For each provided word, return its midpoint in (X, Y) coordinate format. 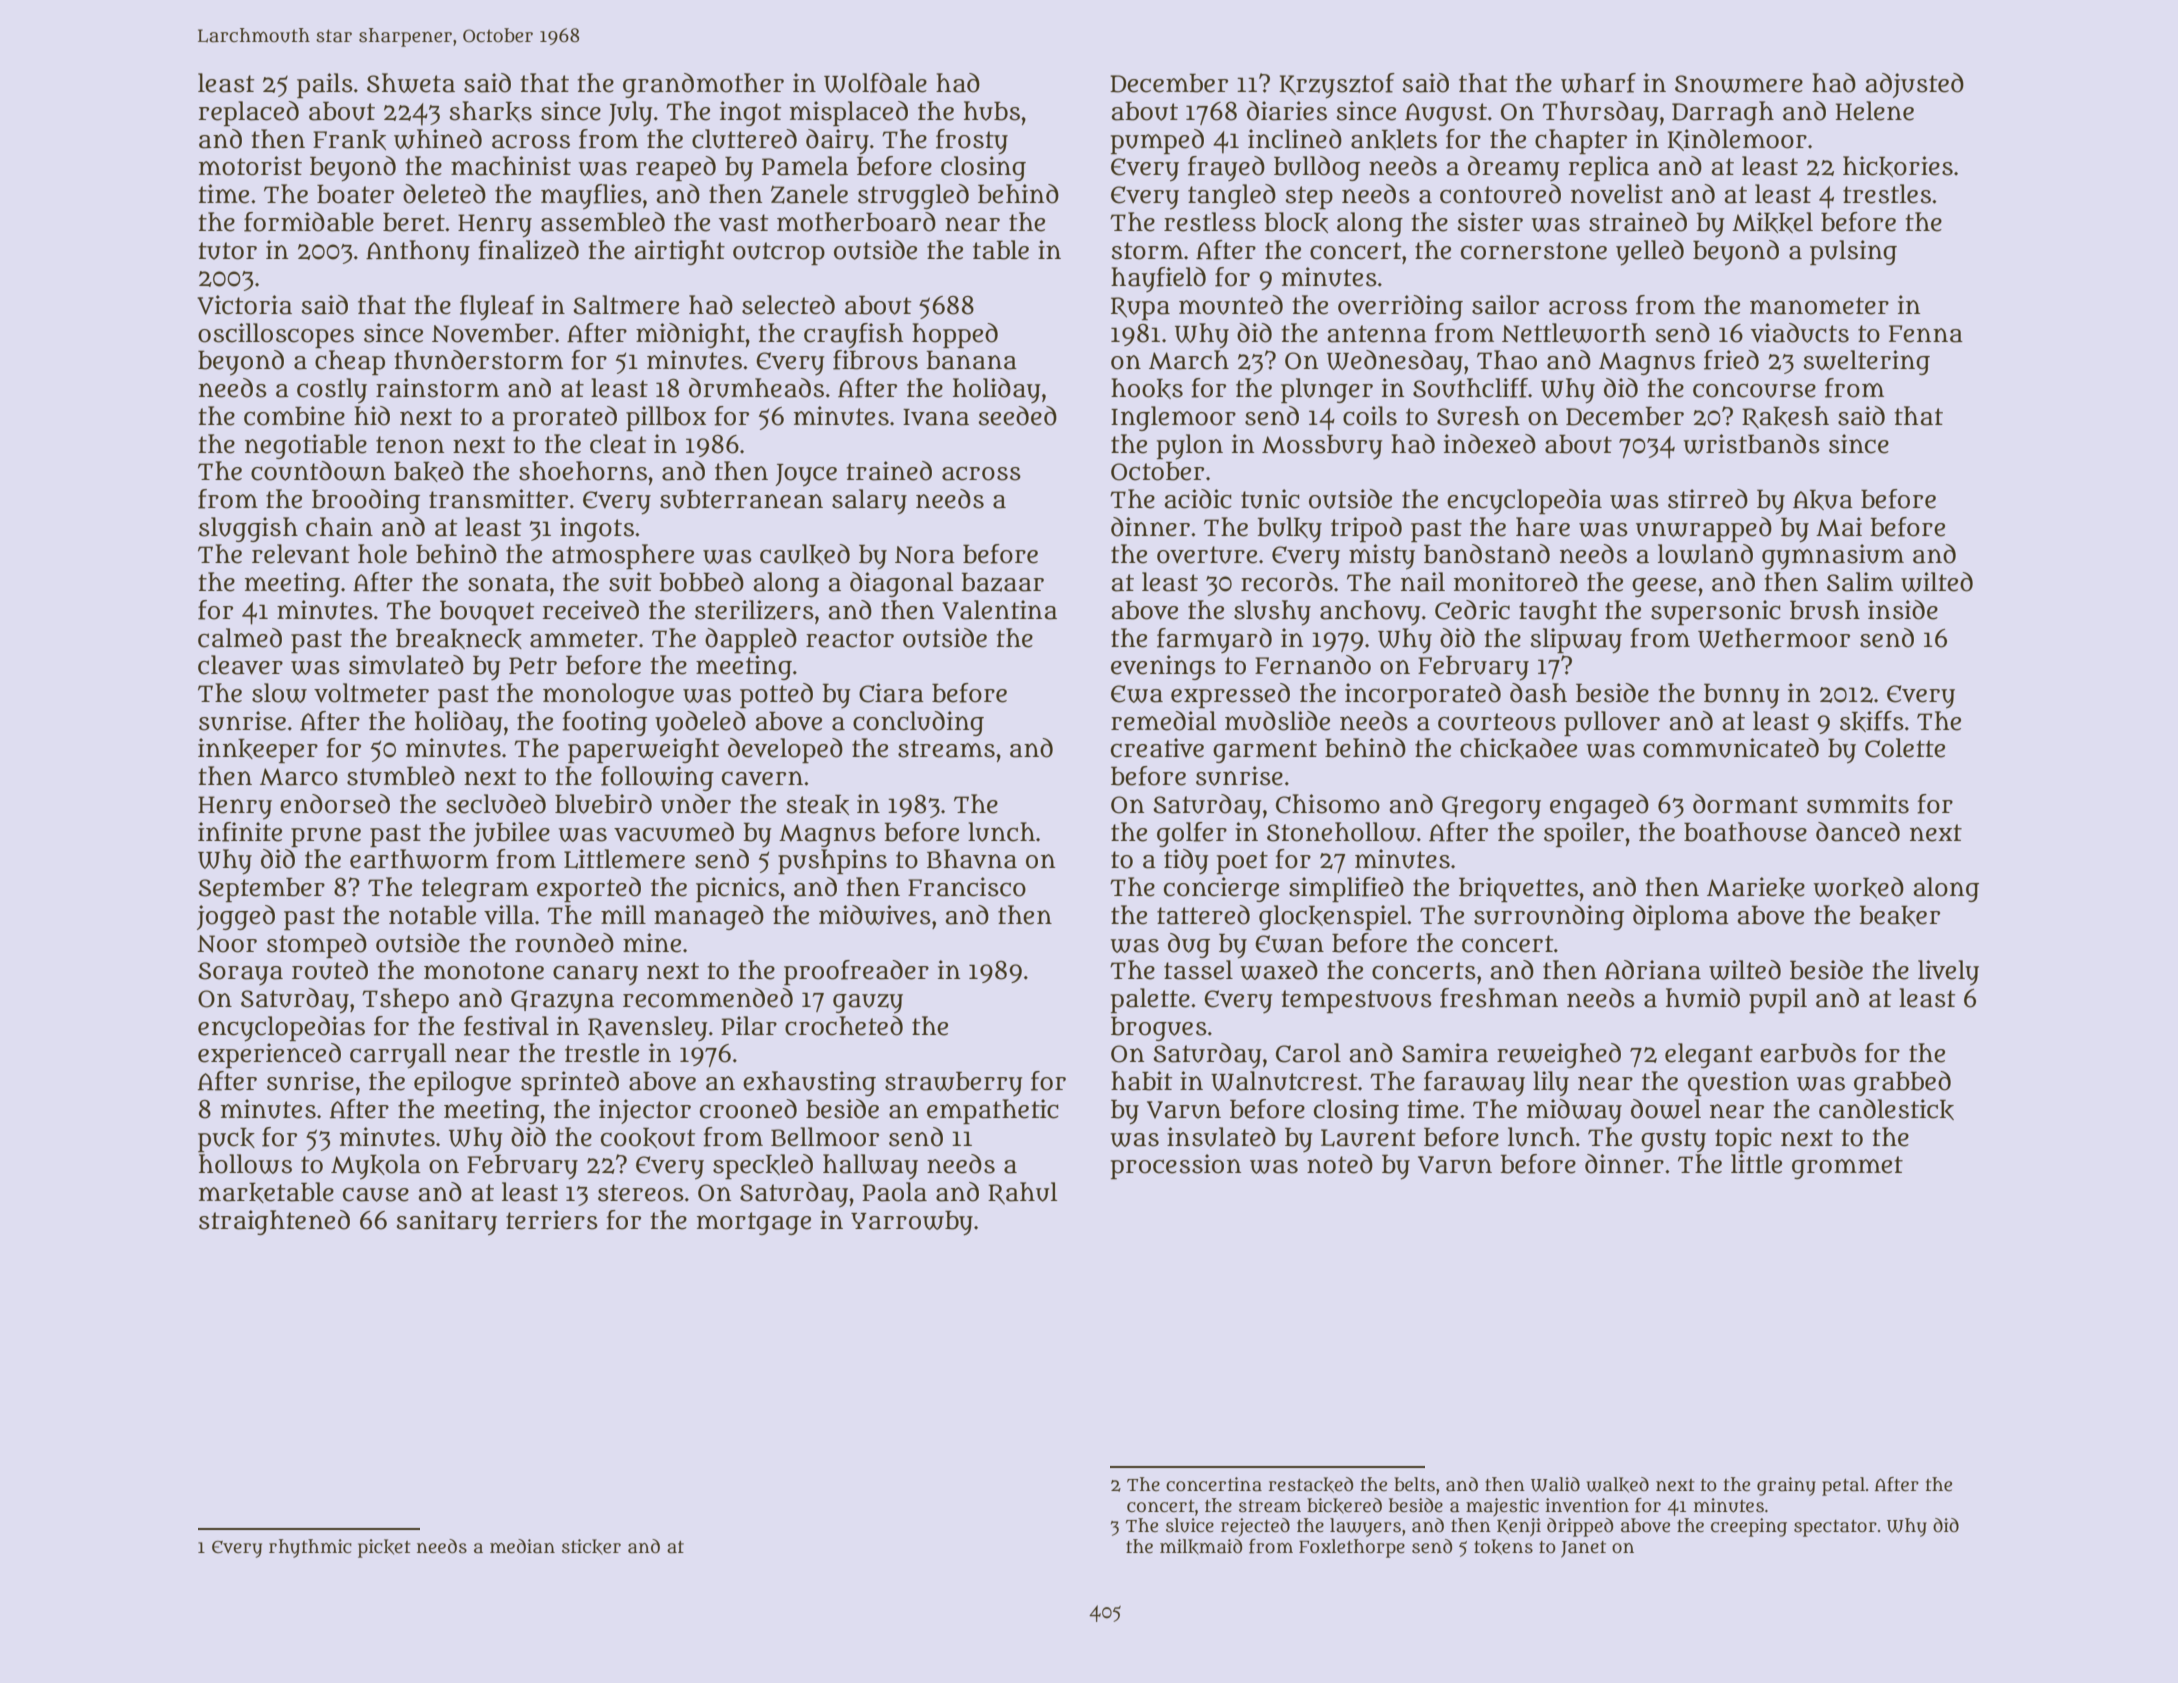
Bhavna (972, 859)
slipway (1576, 641)
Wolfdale (875, 83)
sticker (591, 1547)
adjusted (1915, 85)
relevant (301, 554)
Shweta (411, 83)
